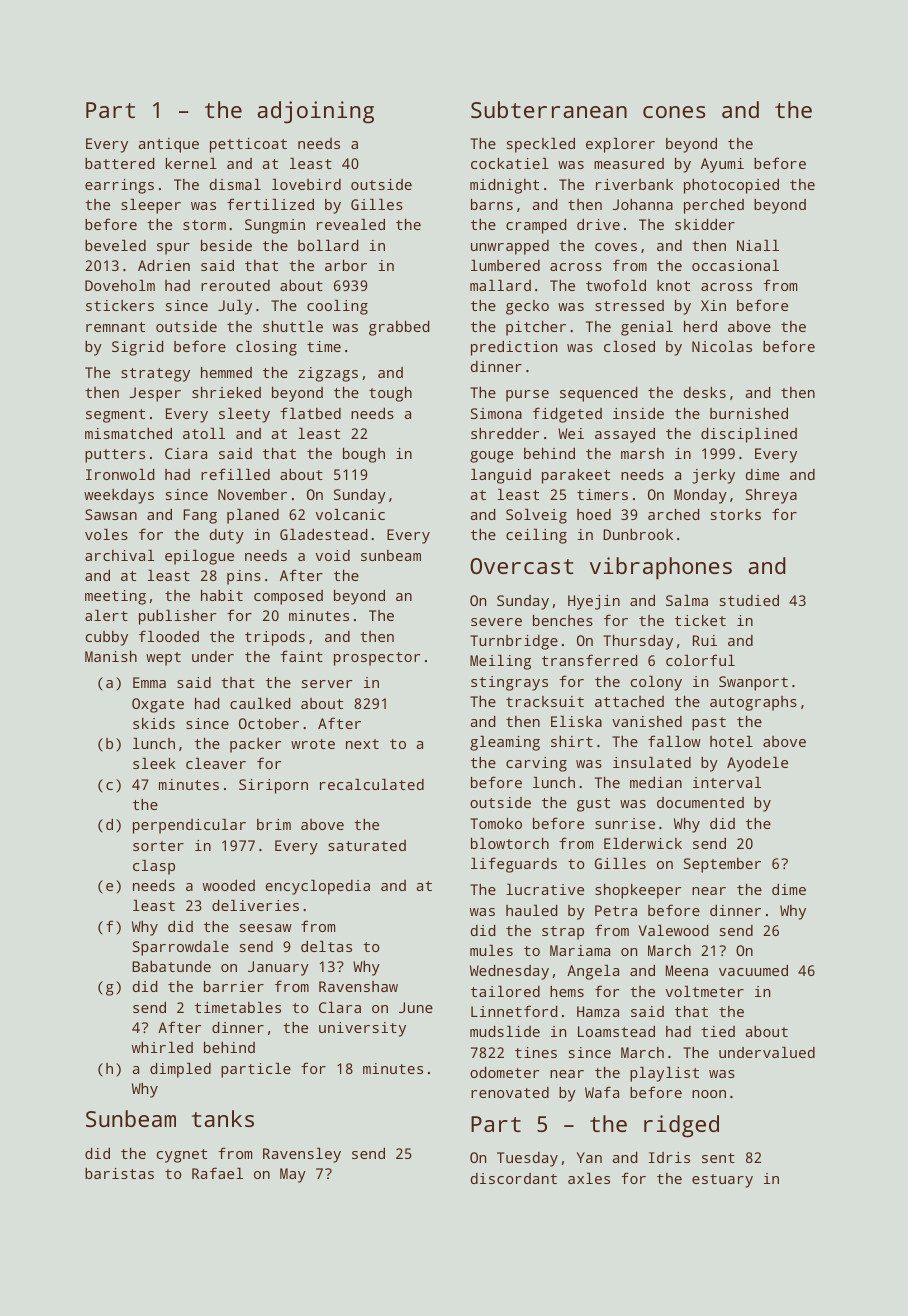 The width and height of the document is (908, 1316). Describe the element at coordinates (119, 186) in the document. I see `earrings` at that location.
